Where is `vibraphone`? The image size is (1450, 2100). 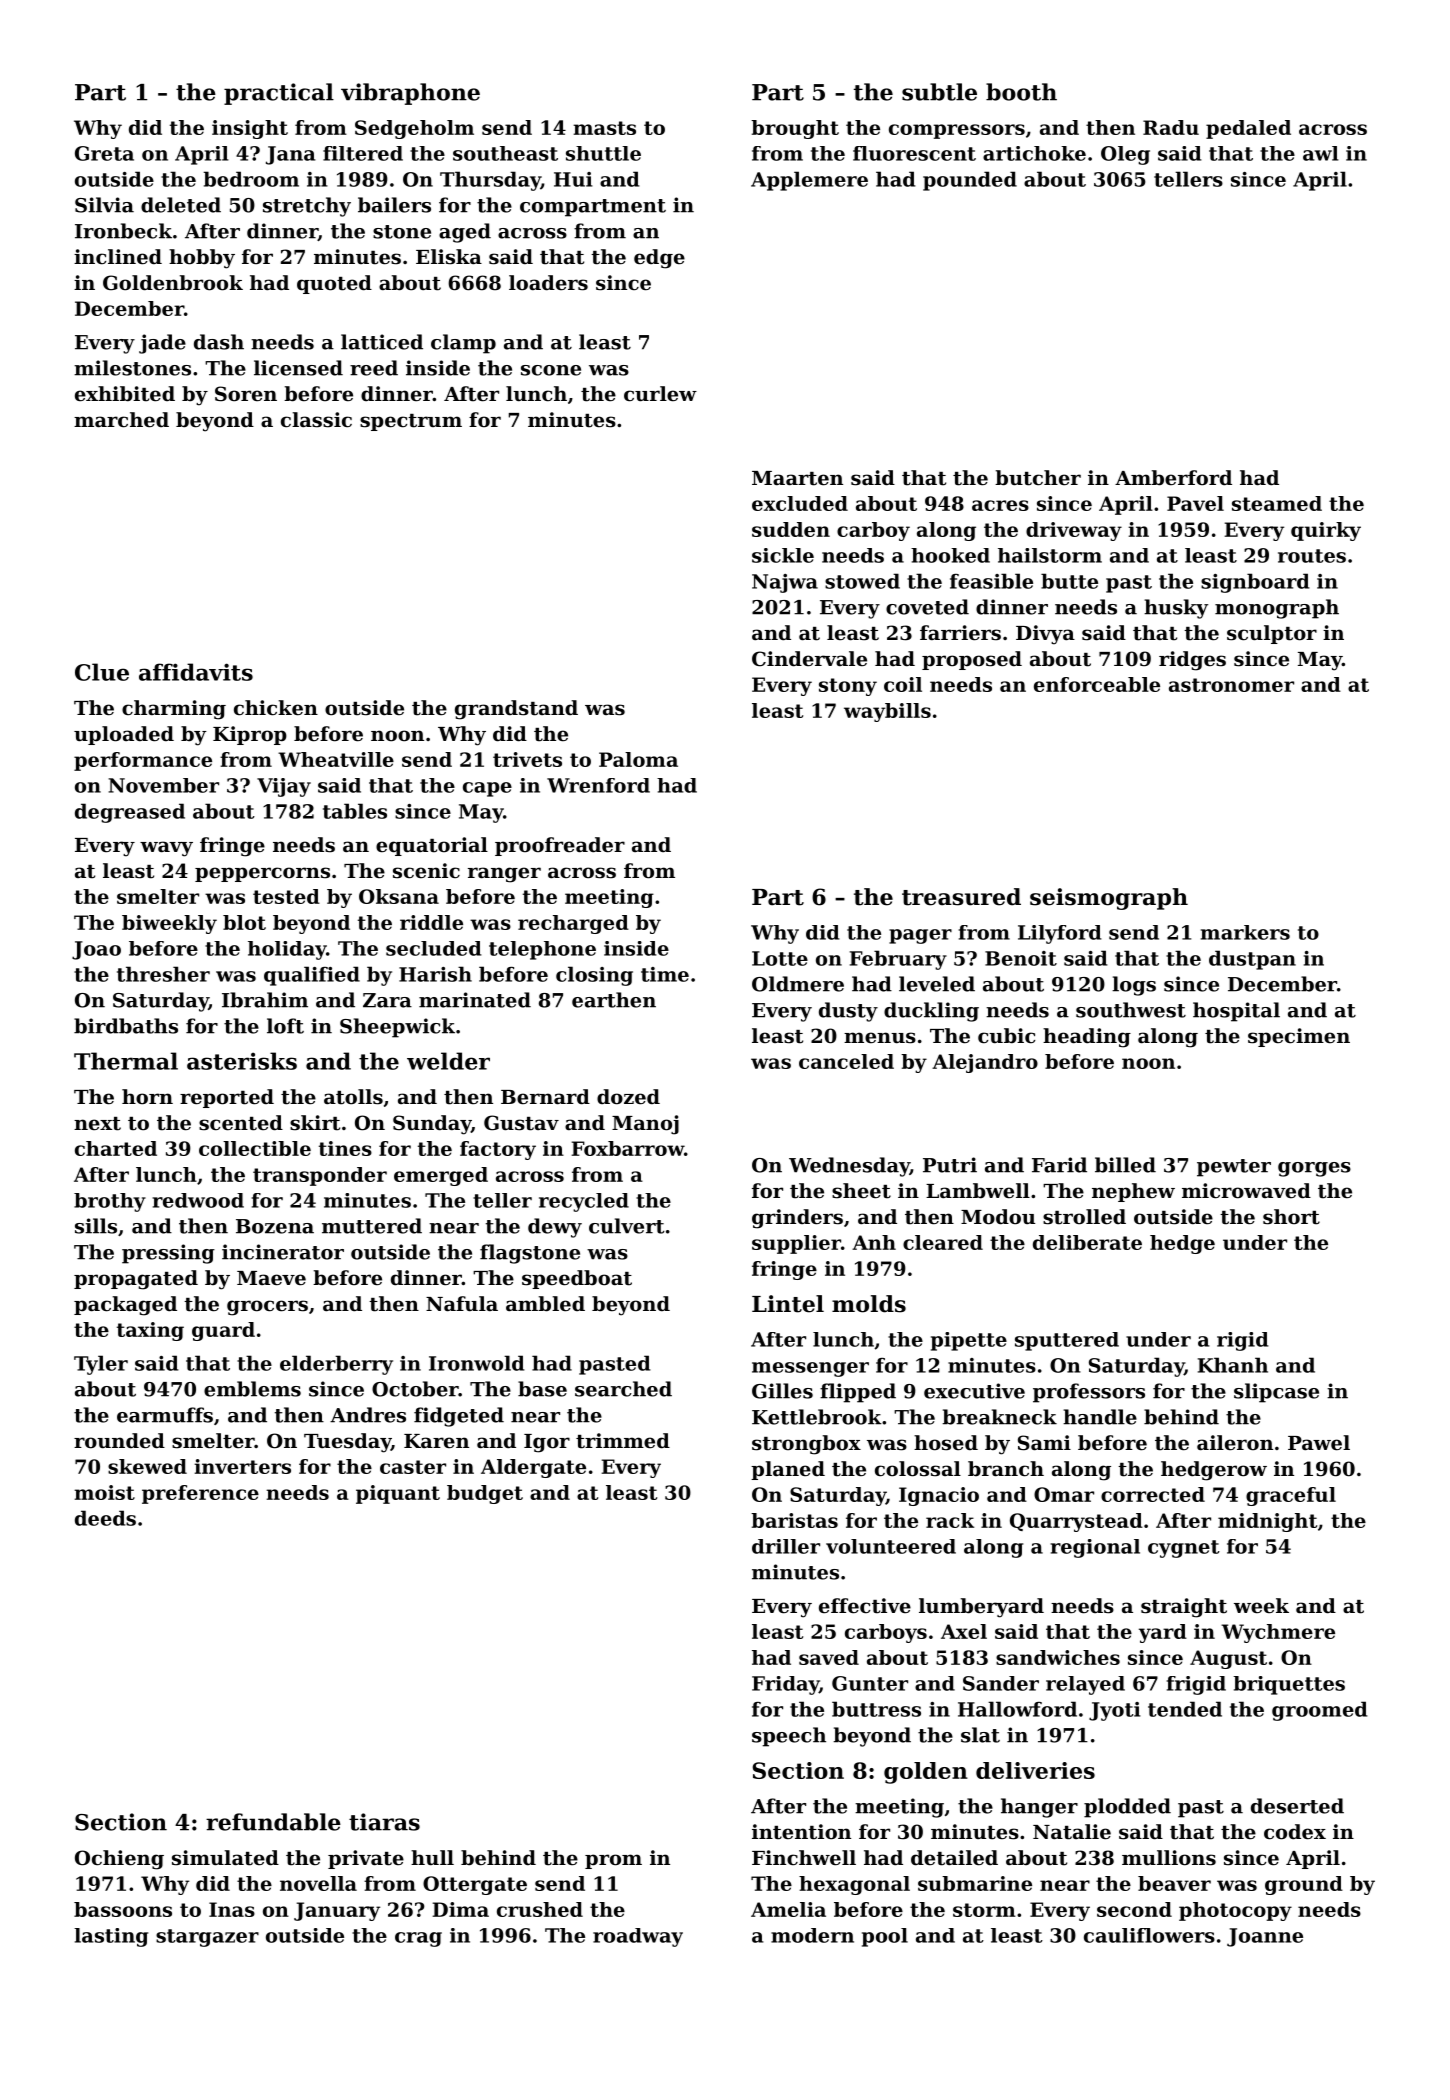 vibraphone is located at coordinates (410, 94).
